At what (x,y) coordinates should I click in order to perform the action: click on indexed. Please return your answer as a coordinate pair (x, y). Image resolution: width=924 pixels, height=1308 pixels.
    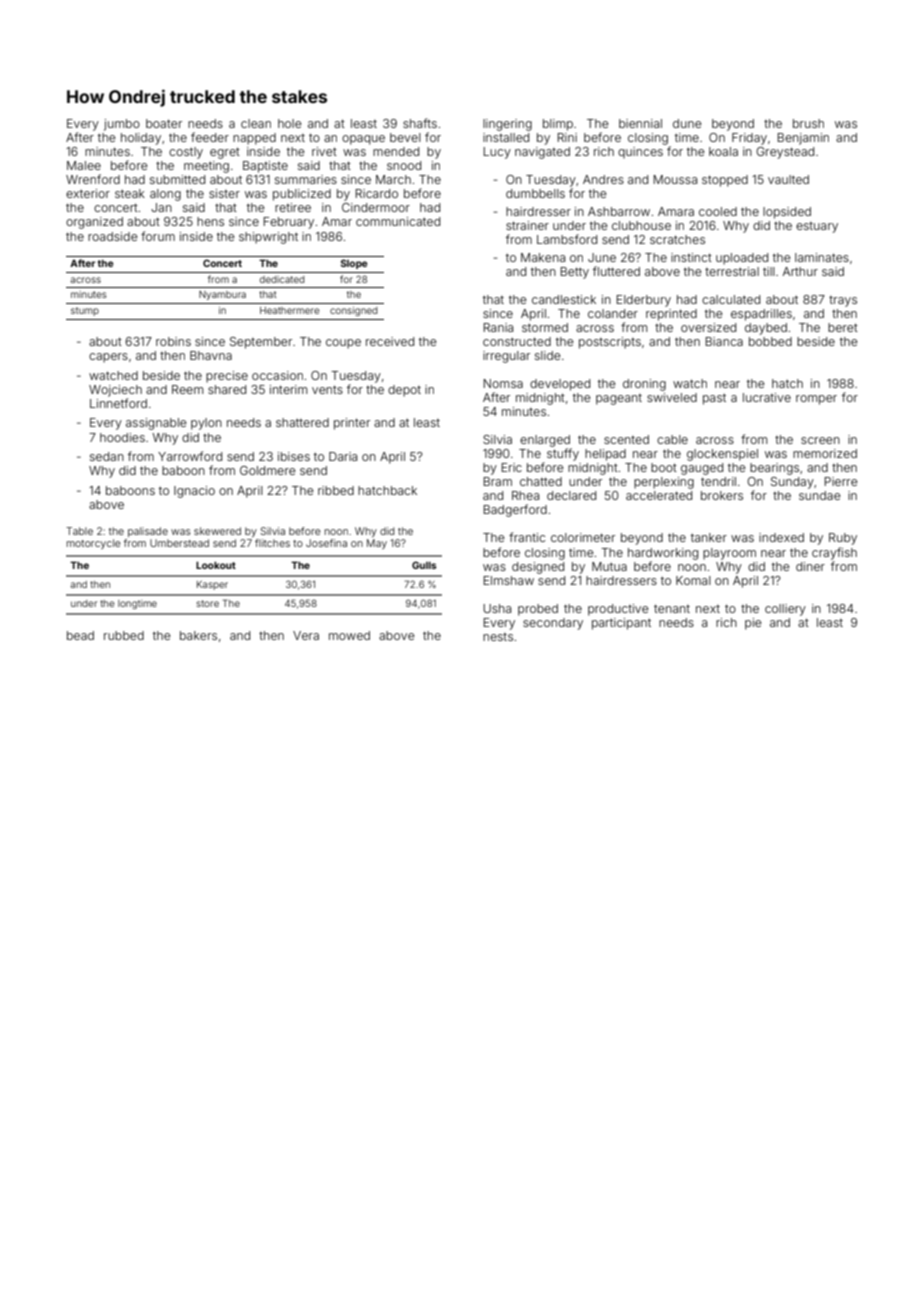
    Looking at the image, I should click on (781, 537).
